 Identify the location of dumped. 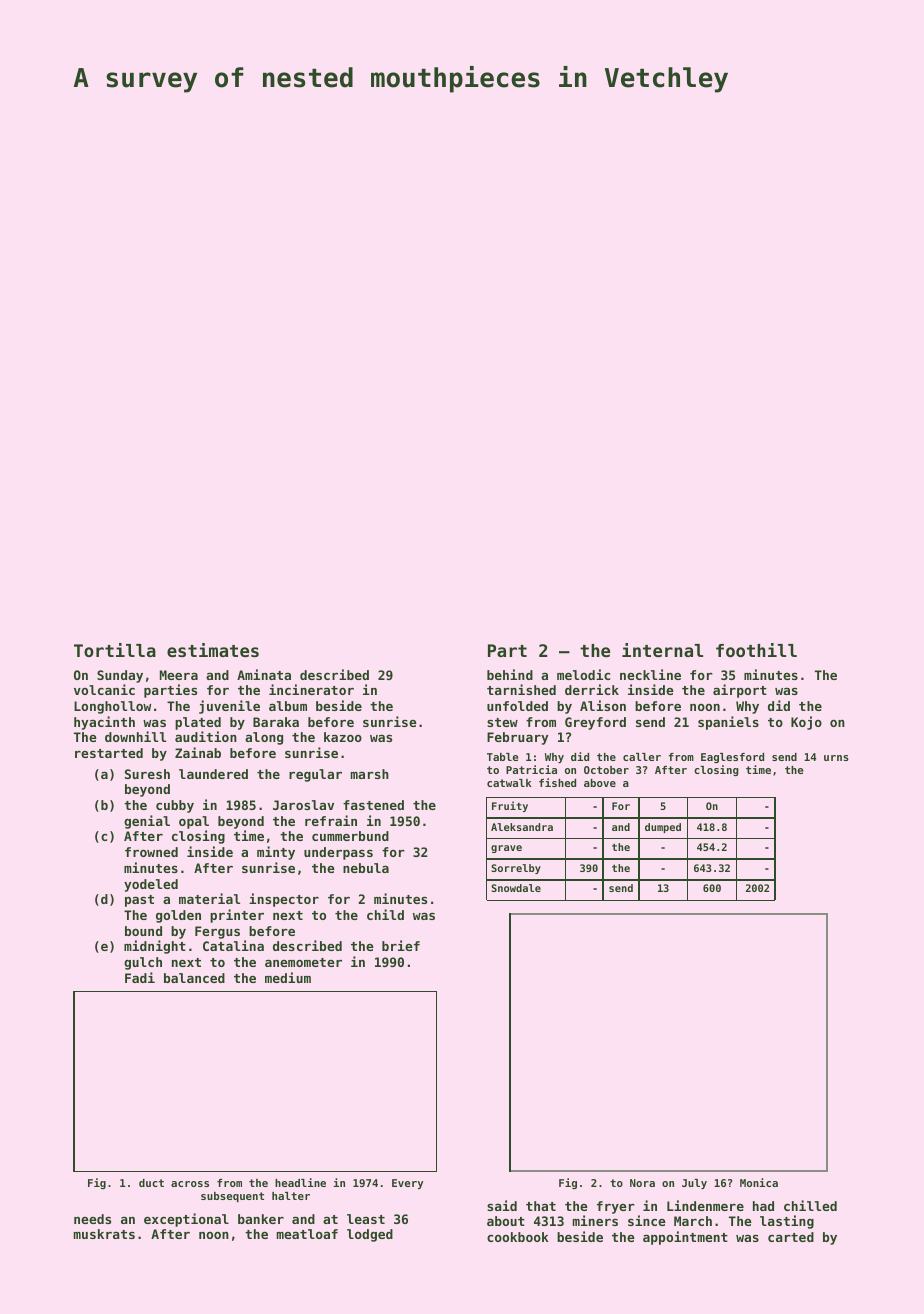
(663, 828).
